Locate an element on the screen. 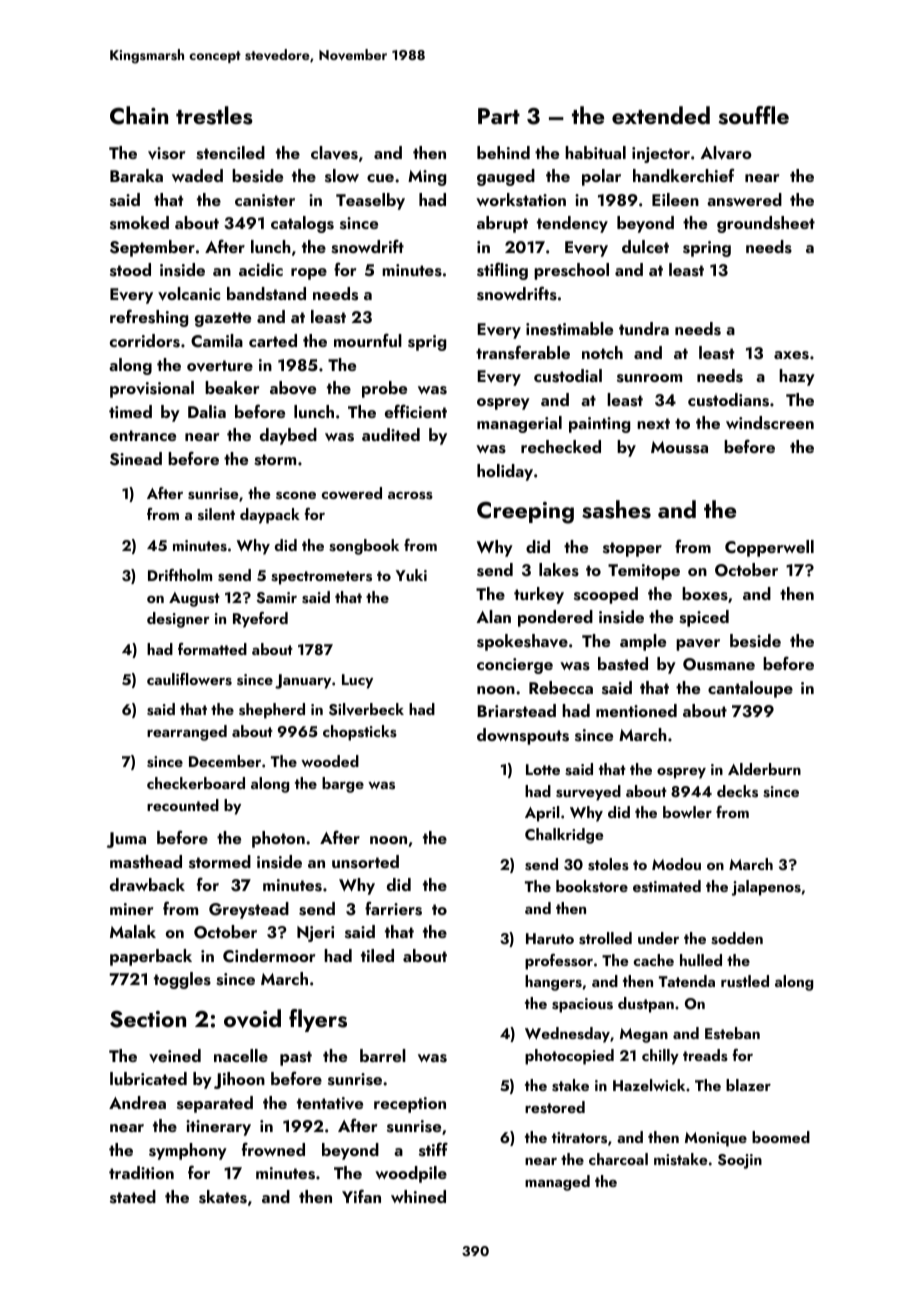  miner is located at coordinates (131, 909).
